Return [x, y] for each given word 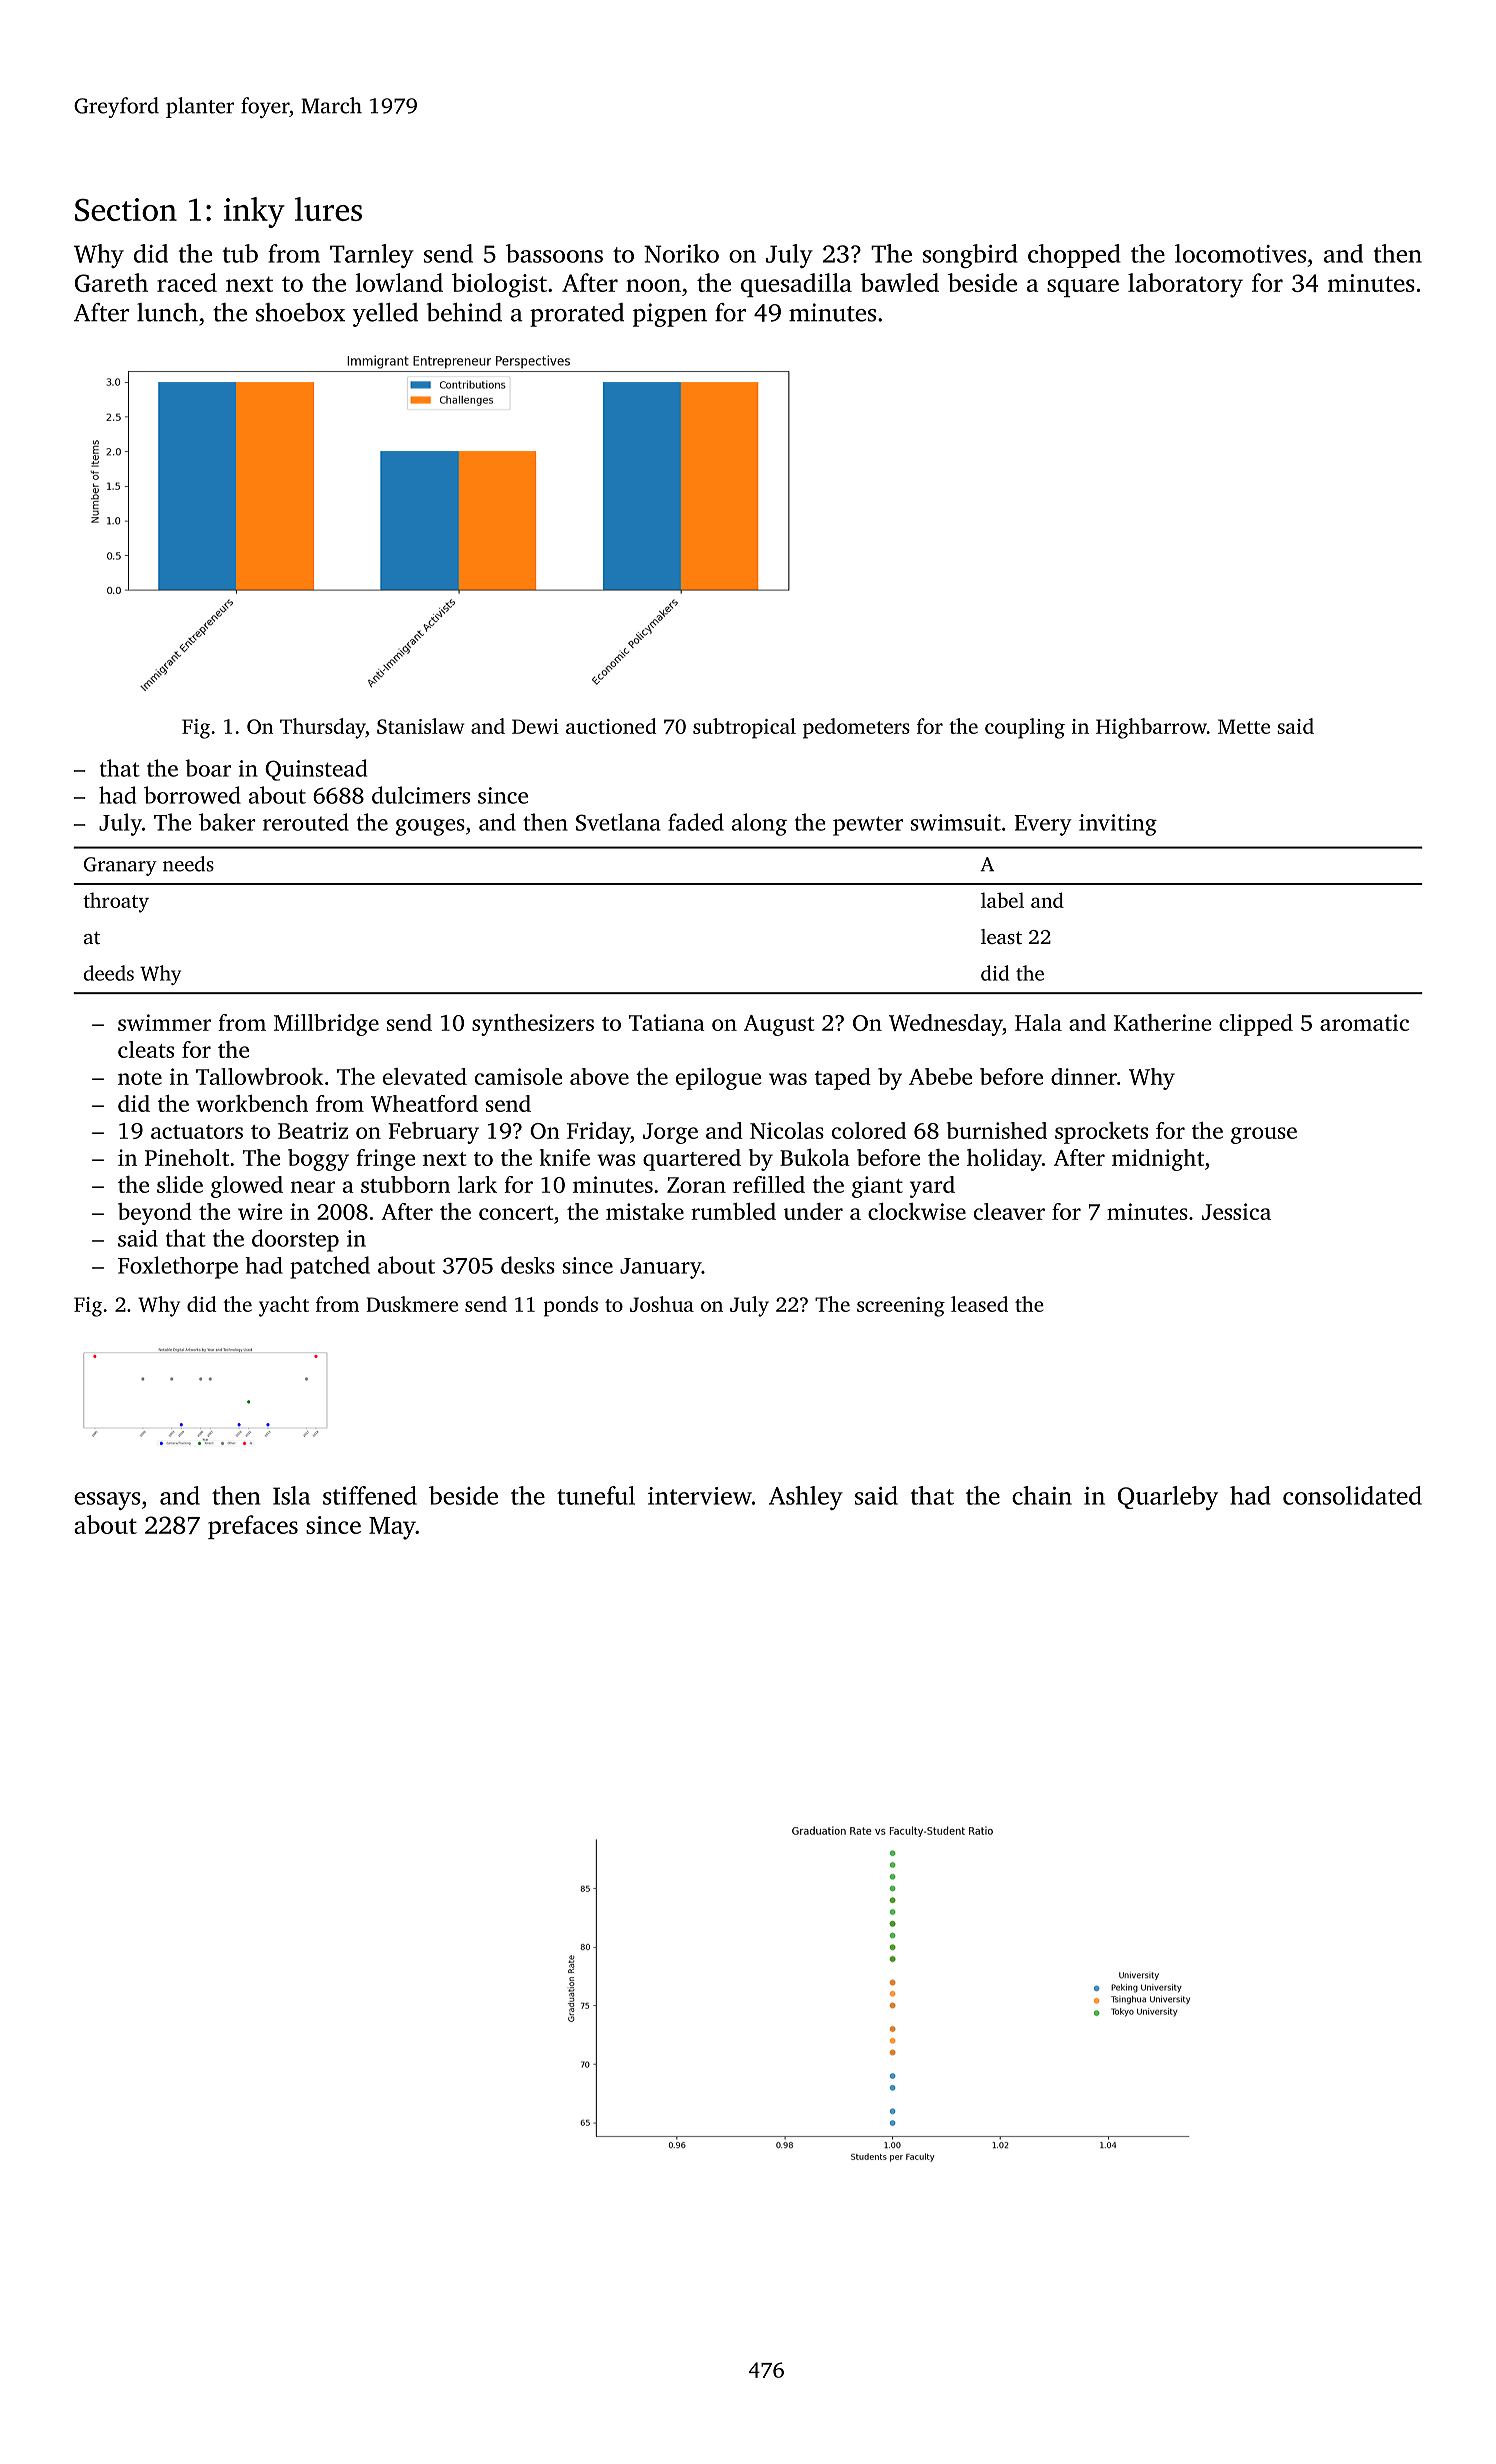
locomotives [1240, 253]
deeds [108, 973]
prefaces [253, 1527]
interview [700, 1496]
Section [126, 210]
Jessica [1236, 1211]
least [1001, 936]
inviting [1118, 825]
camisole [518, 1076]
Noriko [681, 253]
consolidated [1352, 1495]
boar [208, 768]
